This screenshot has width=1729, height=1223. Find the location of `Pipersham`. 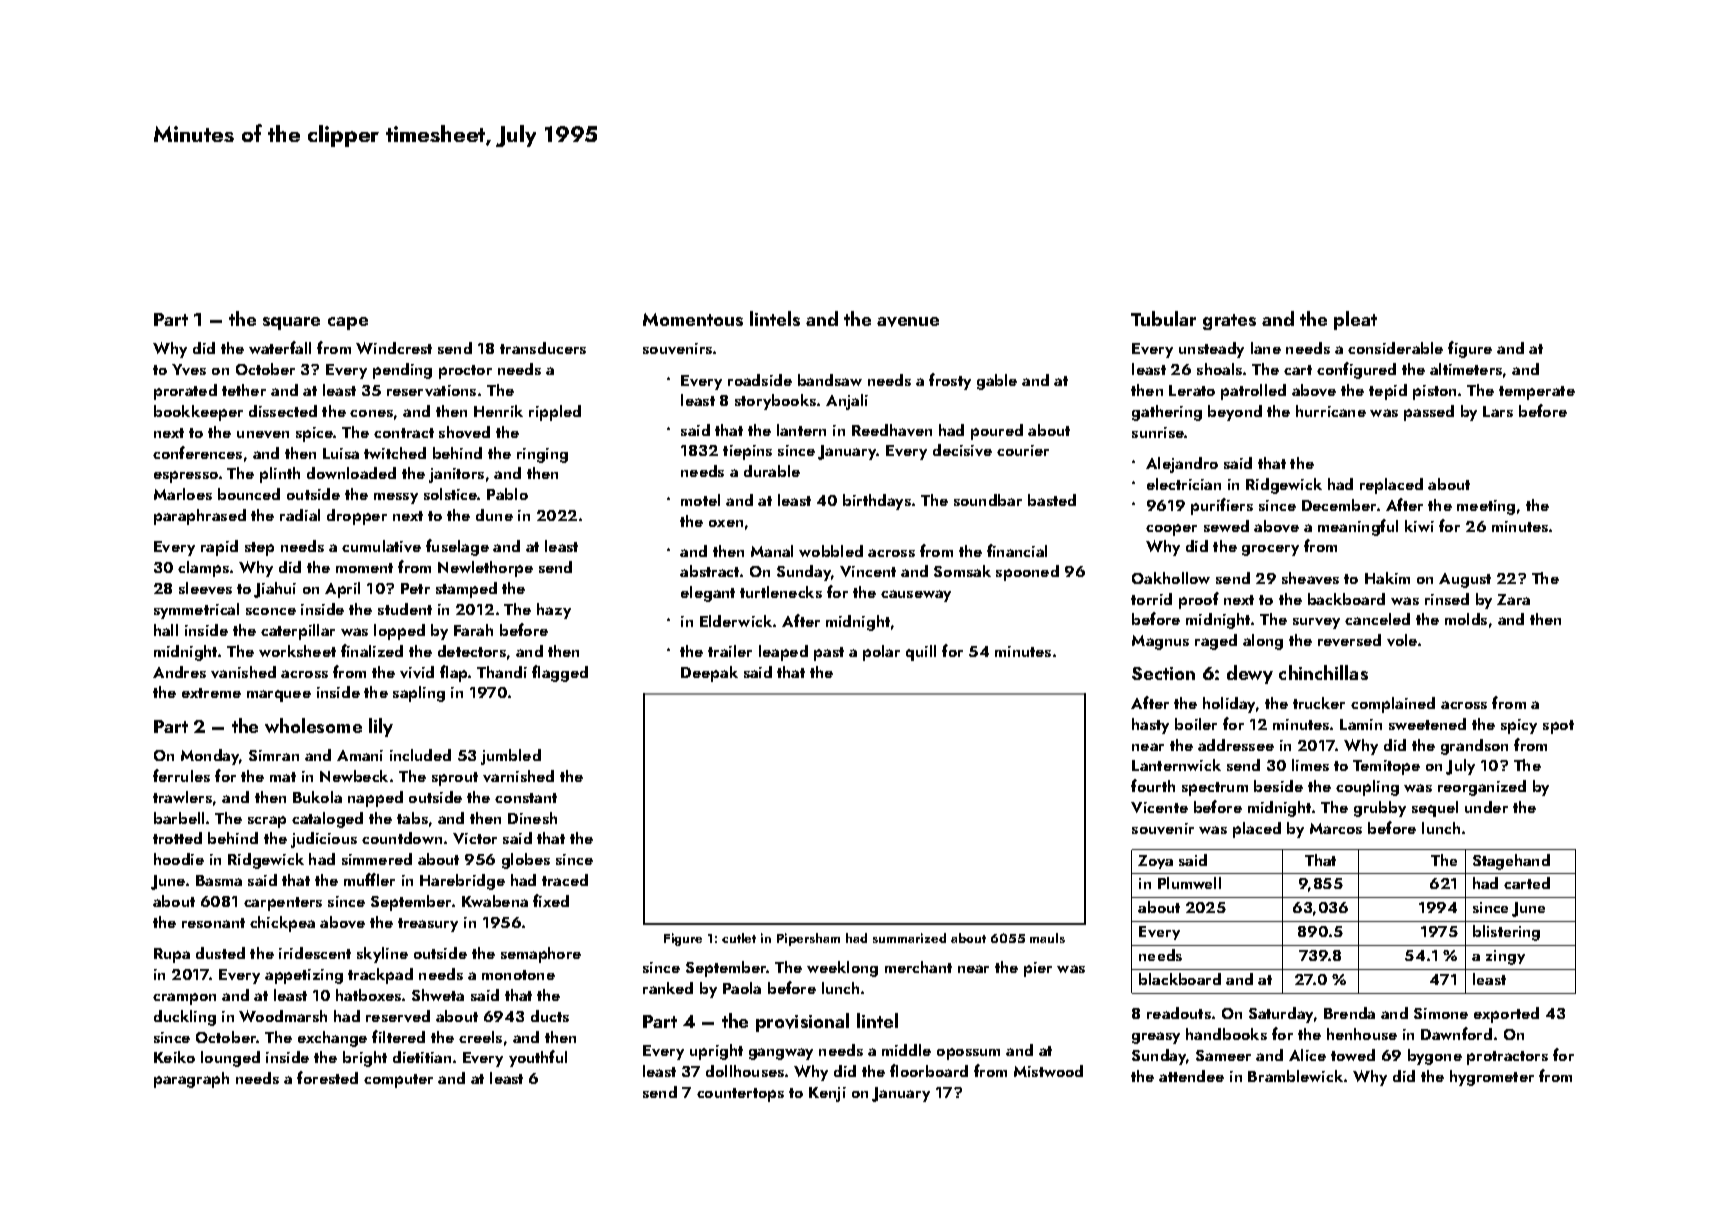

Pipersham is located at coordinates (808, 939).
